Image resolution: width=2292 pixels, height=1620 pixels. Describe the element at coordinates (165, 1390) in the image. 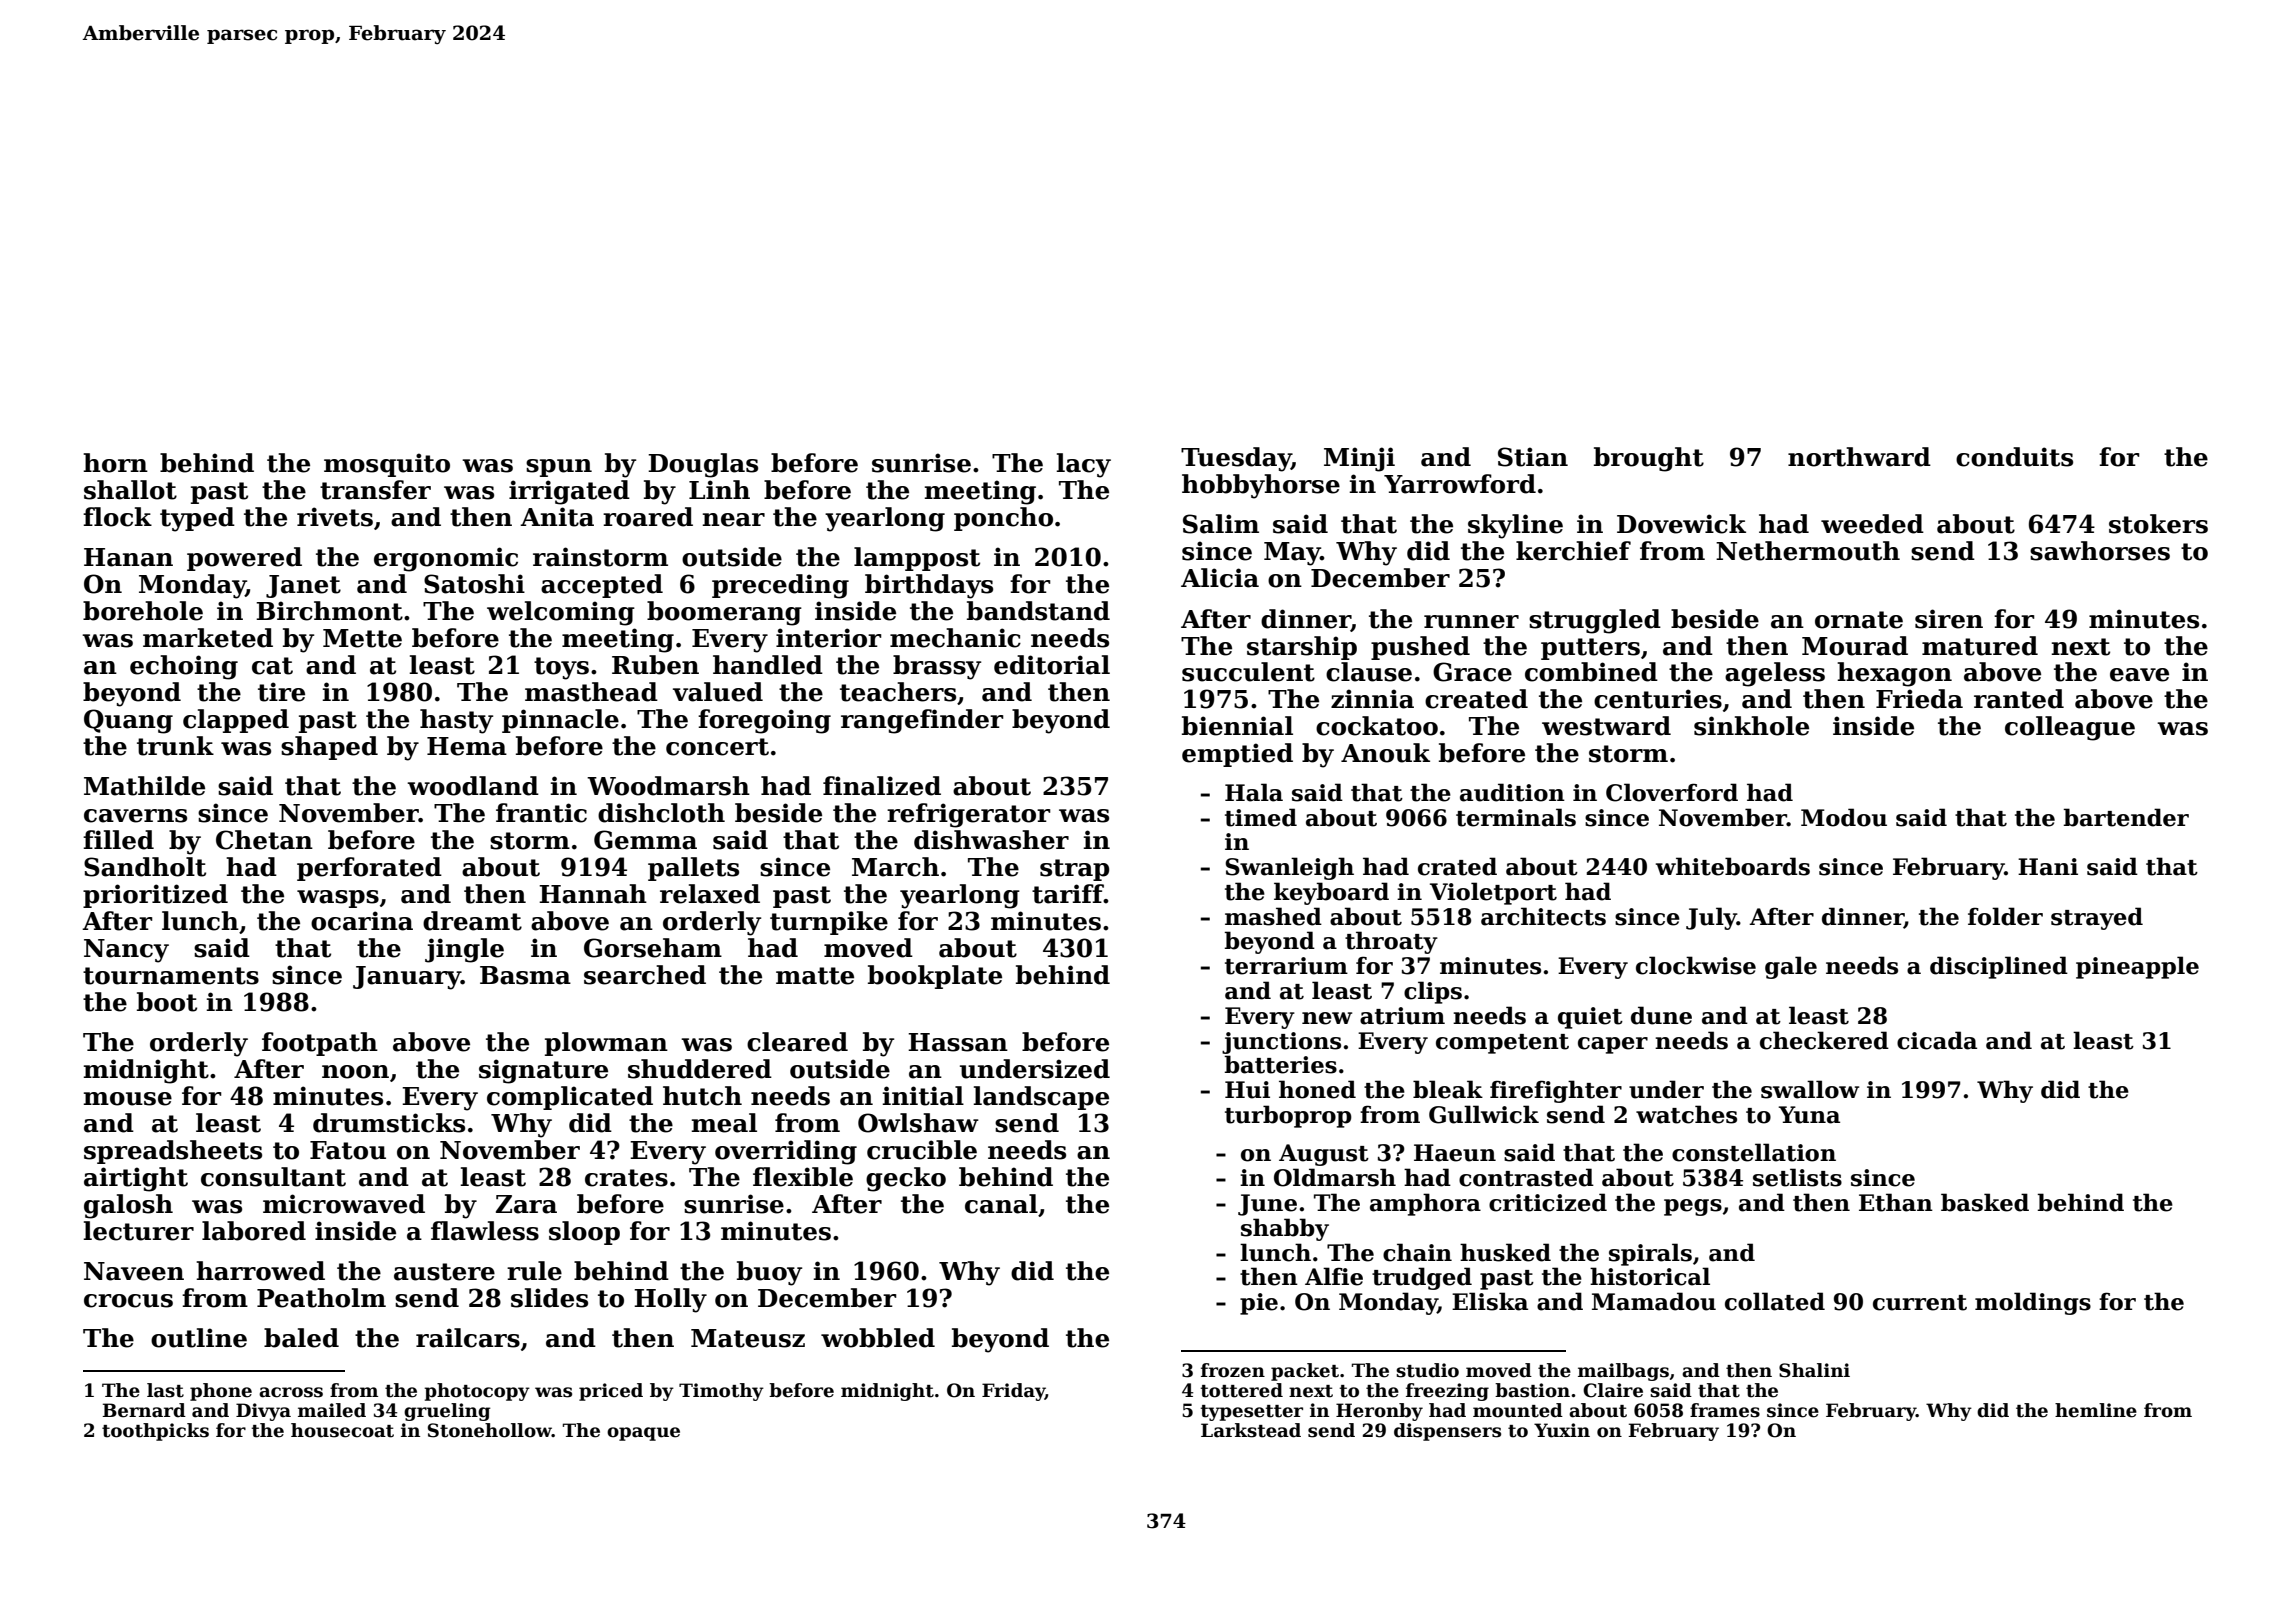

I see `last` at that location.
